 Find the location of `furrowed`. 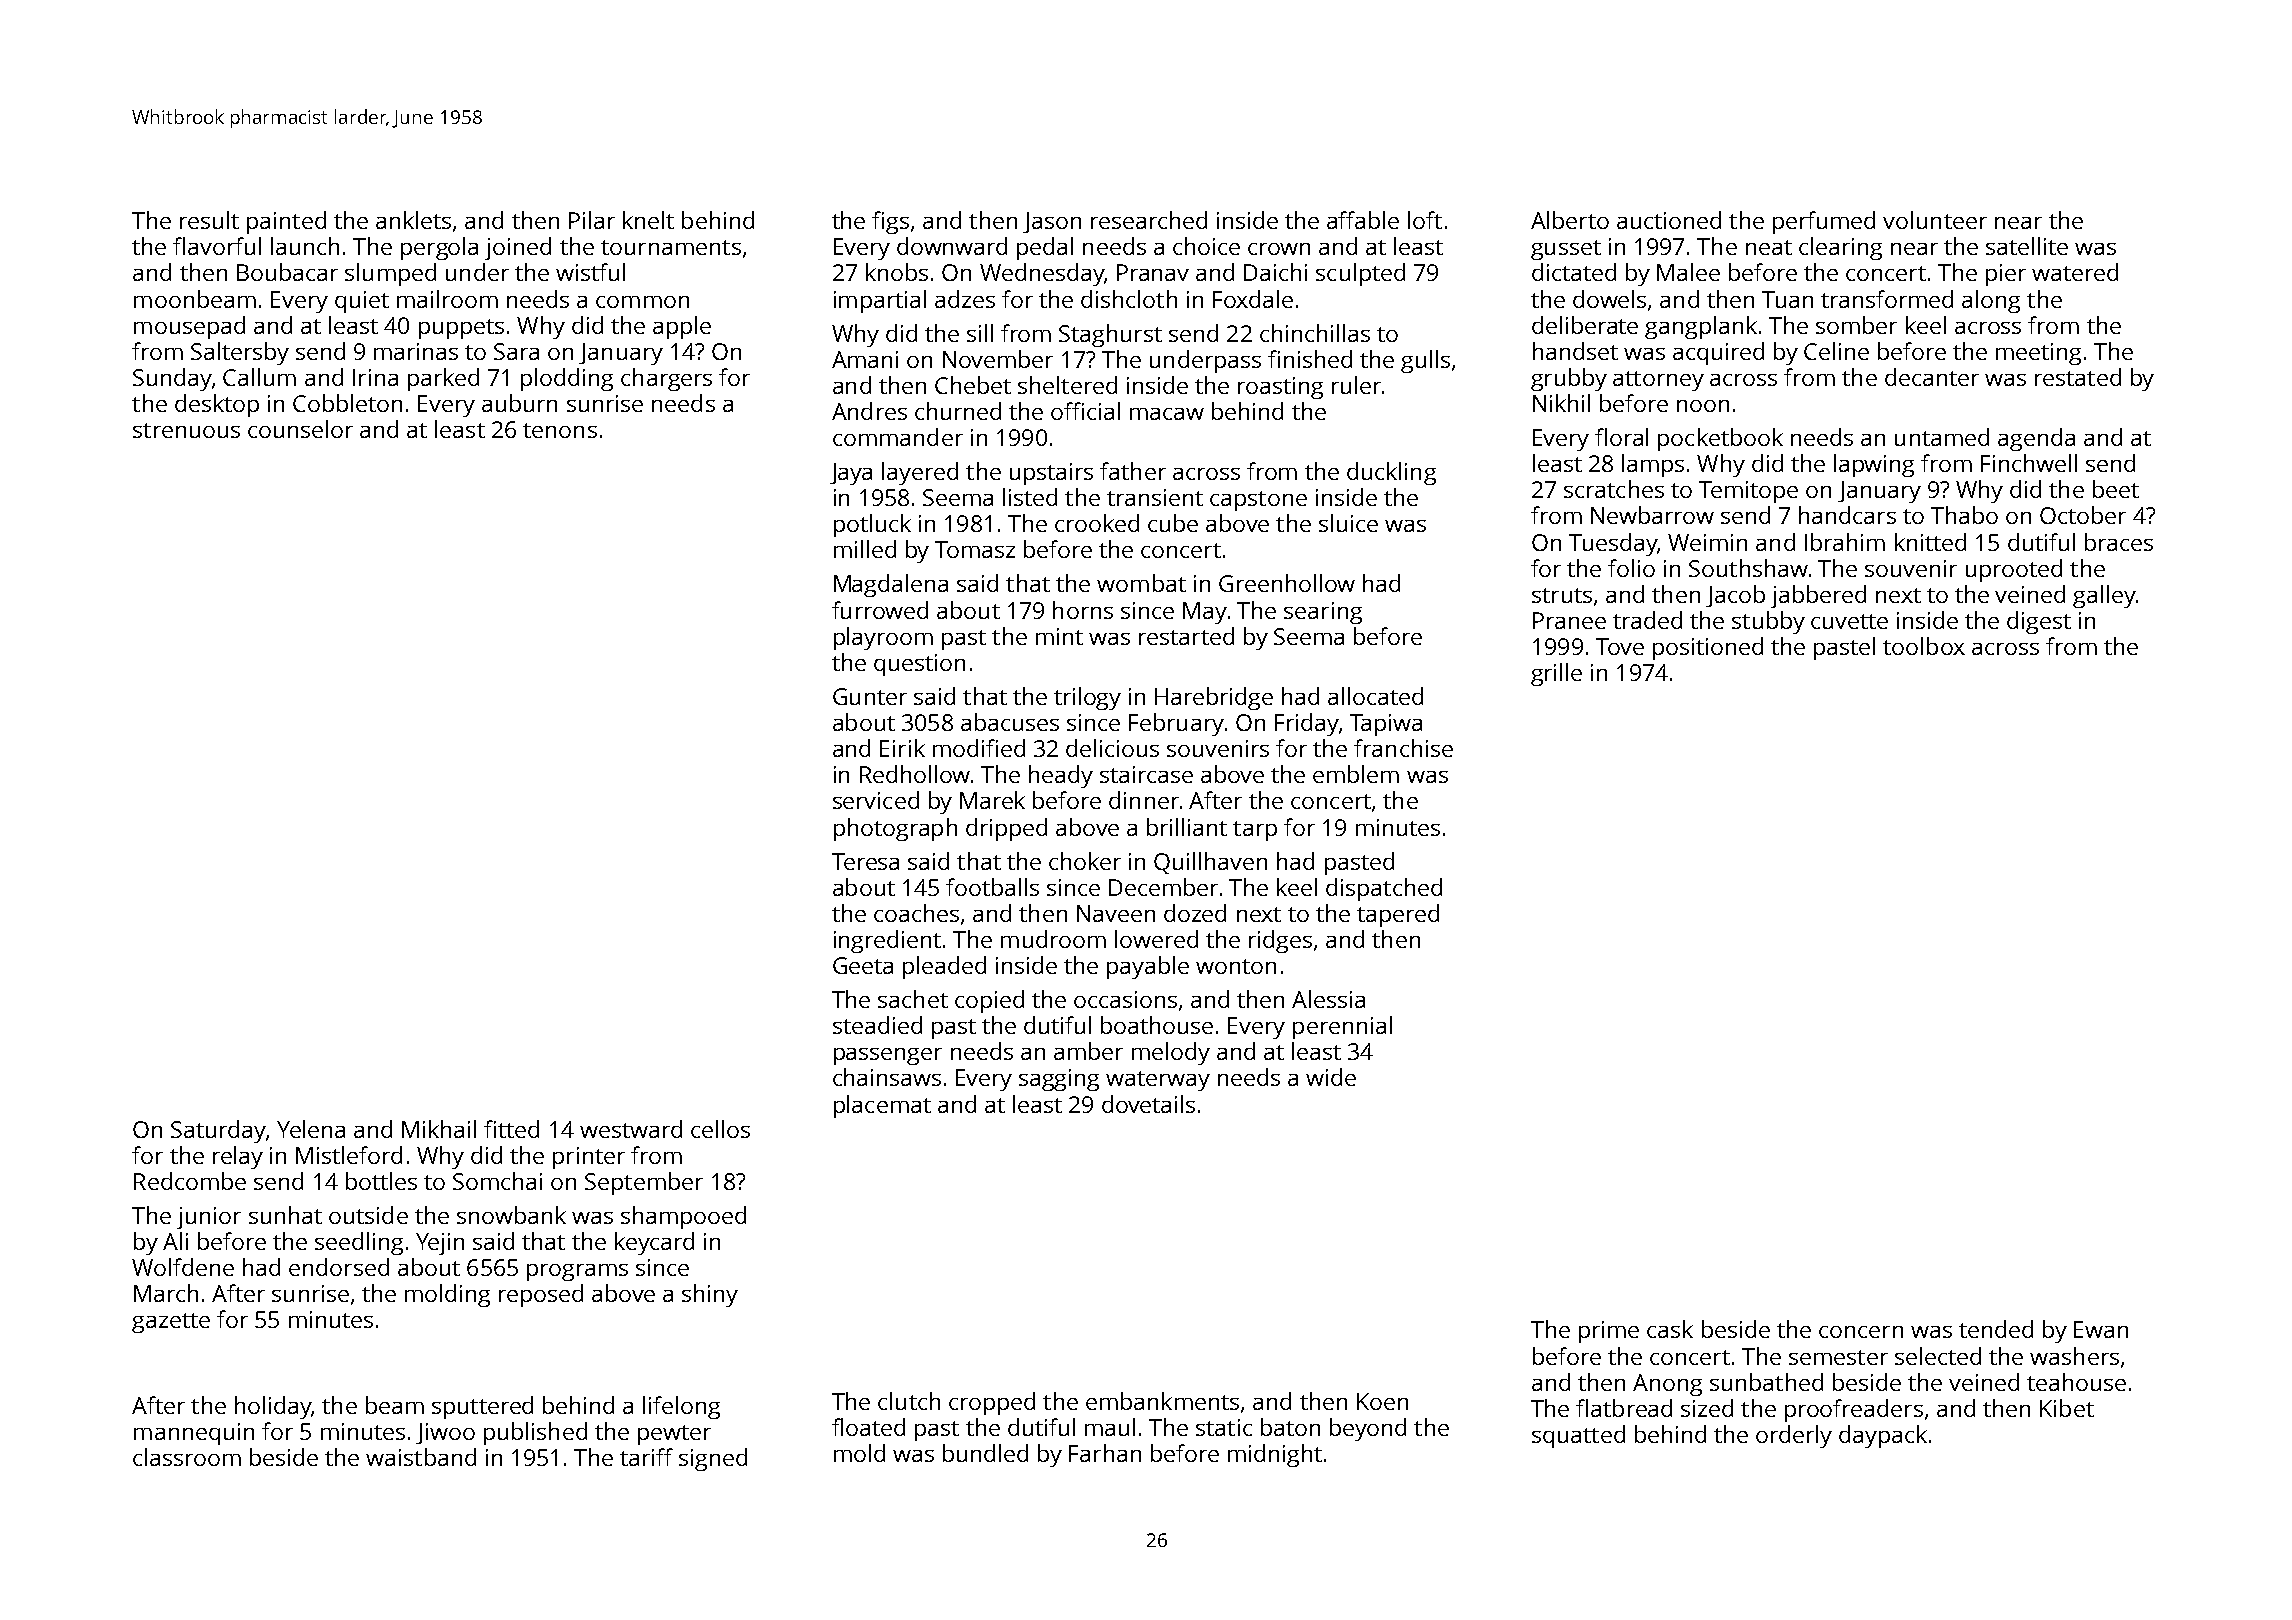

furrowed is located at coordinates (880, 610).
